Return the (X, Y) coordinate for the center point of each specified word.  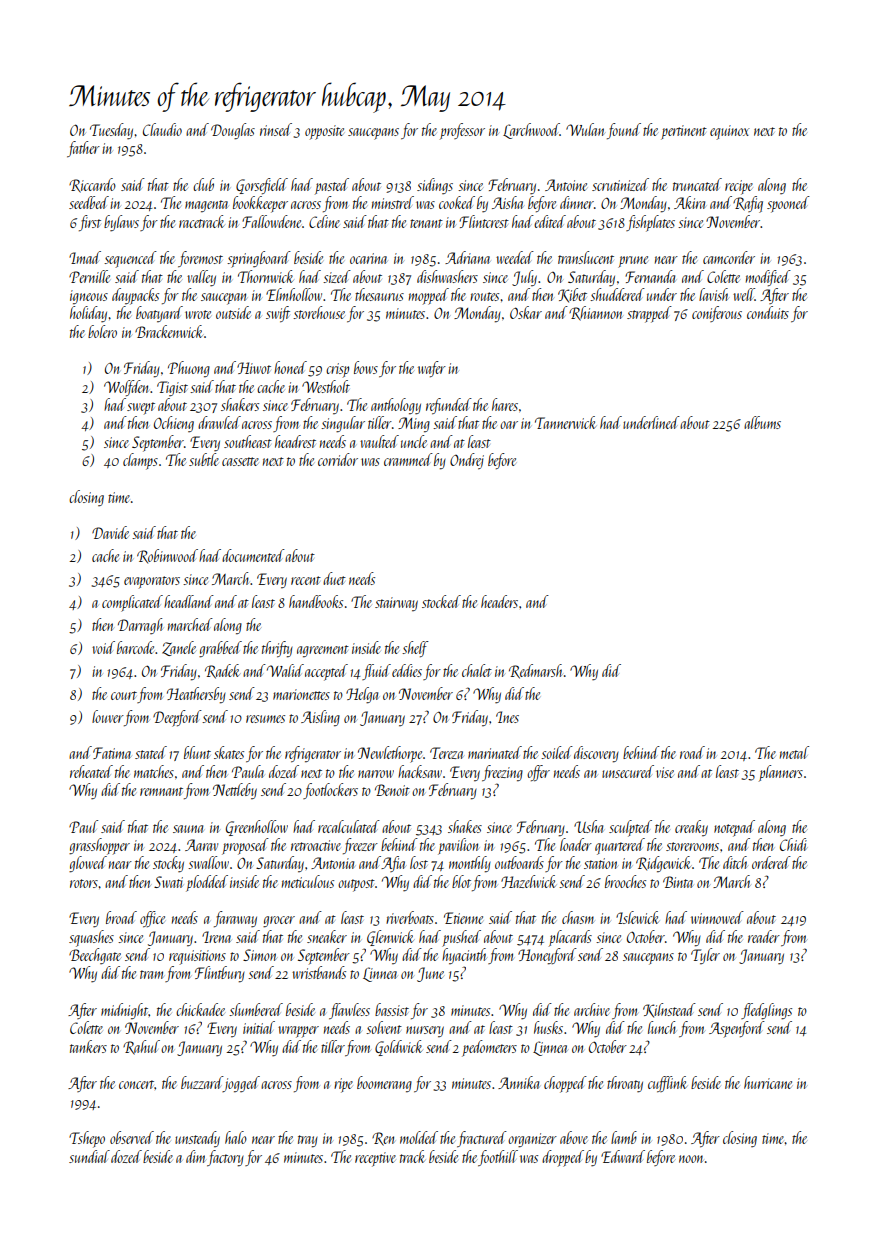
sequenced (130, 259)
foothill (498, 1158)
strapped (649, 314)
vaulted (379, 441)
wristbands (319, 972)
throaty (625, 1084)
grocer (279, 922)
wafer (432, 369)
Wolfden (127, 388)
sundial (89, 1156)
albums (762, 422)
